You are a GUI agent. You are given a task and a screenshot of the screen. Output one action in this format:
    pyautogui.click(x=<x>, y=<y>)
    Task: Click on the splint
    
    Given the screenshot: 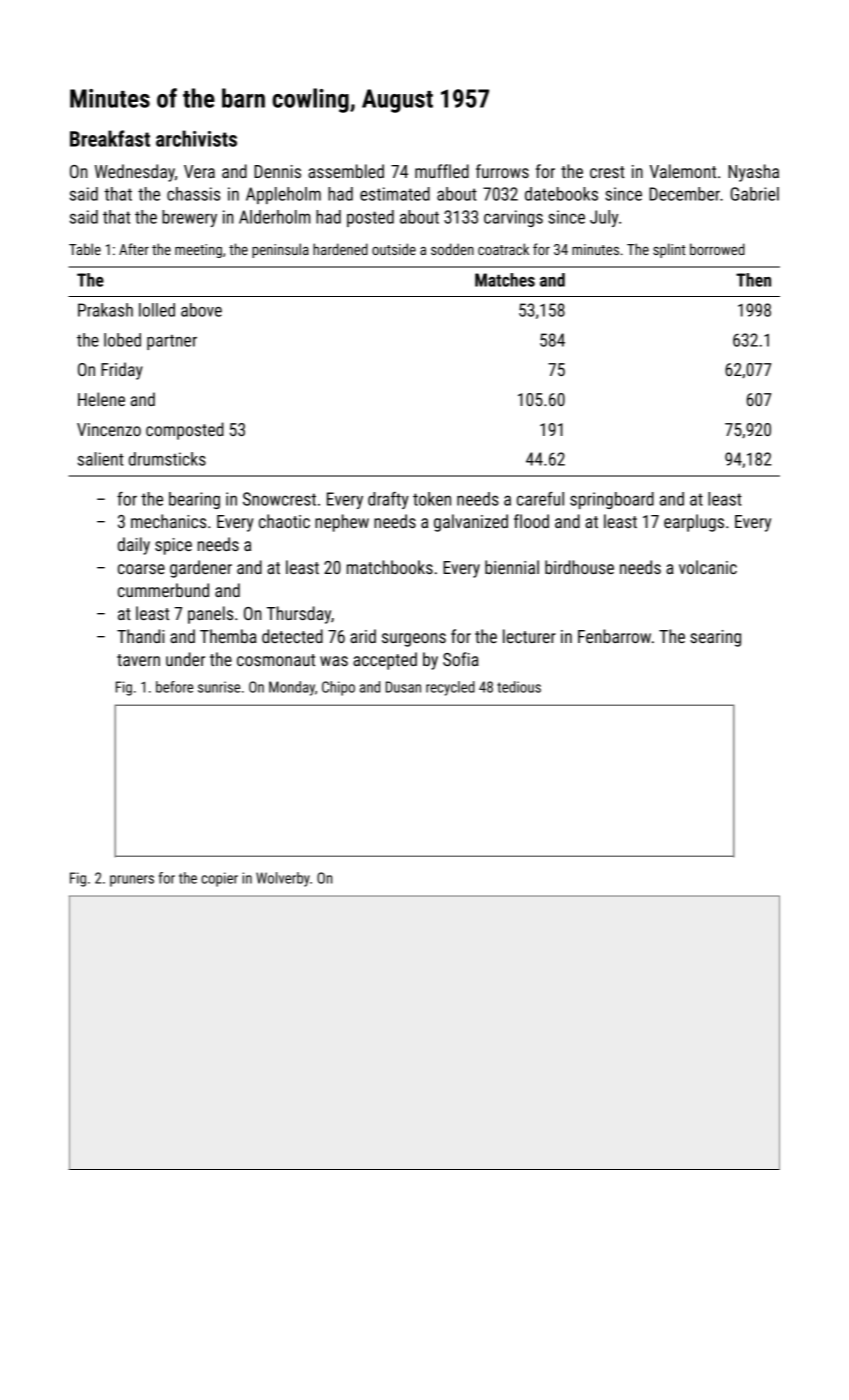 What is the action you would take?
    pyautogui.click(x=669, y=250)
